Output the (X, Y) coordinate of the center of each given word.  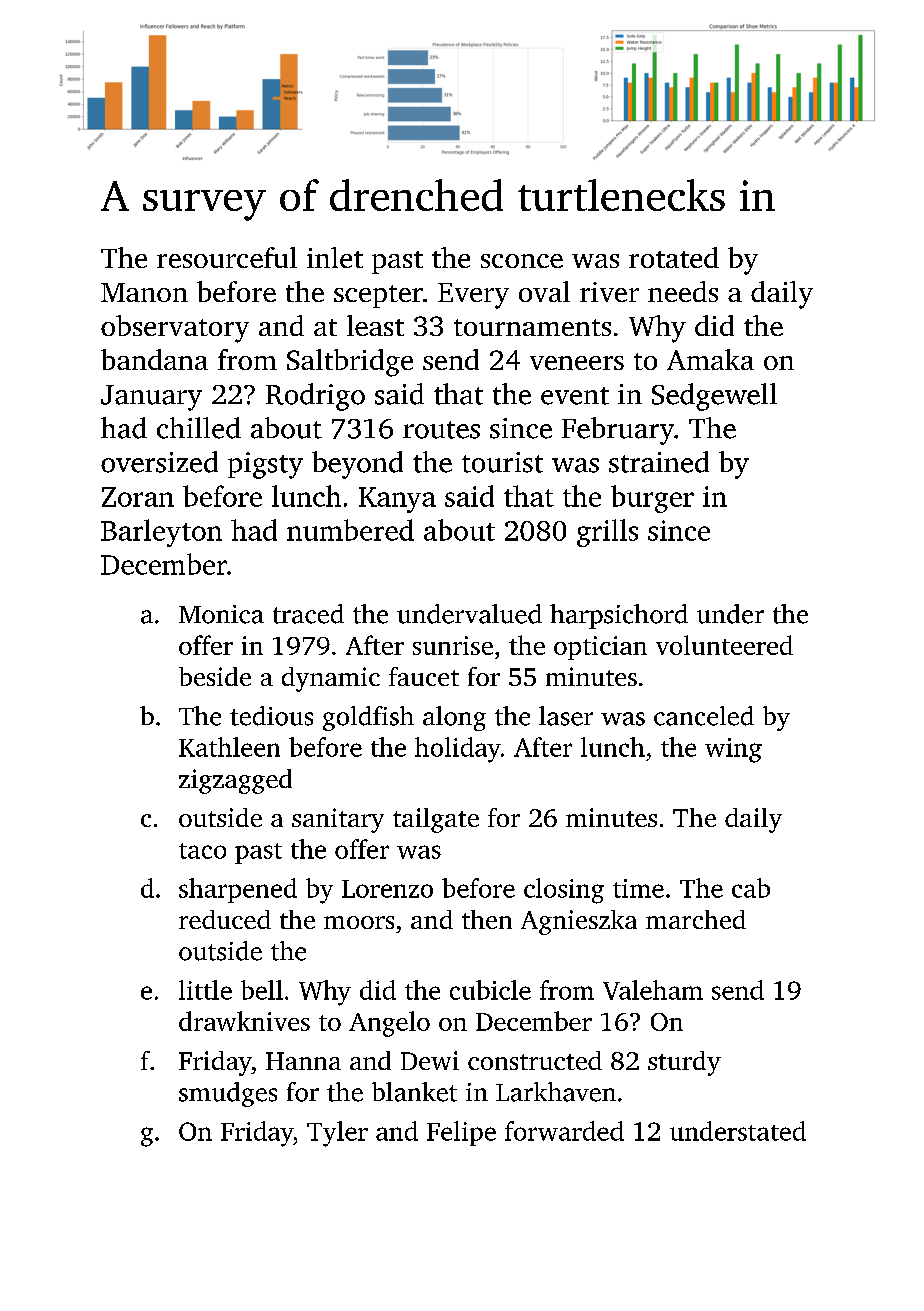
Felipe (461, 1133)
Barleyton (161, 533)
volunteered (724, 645)
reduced (225, 919)
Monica (221, 614)
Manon (144, 292)
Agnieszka (579, 922)
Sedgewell (714, 397)
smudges (228, 1094)
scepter (378, 296)
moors (359, 922)
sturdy (684, 1063)
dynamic (331, 679)
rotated (674, 257)
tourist (502, 462)
